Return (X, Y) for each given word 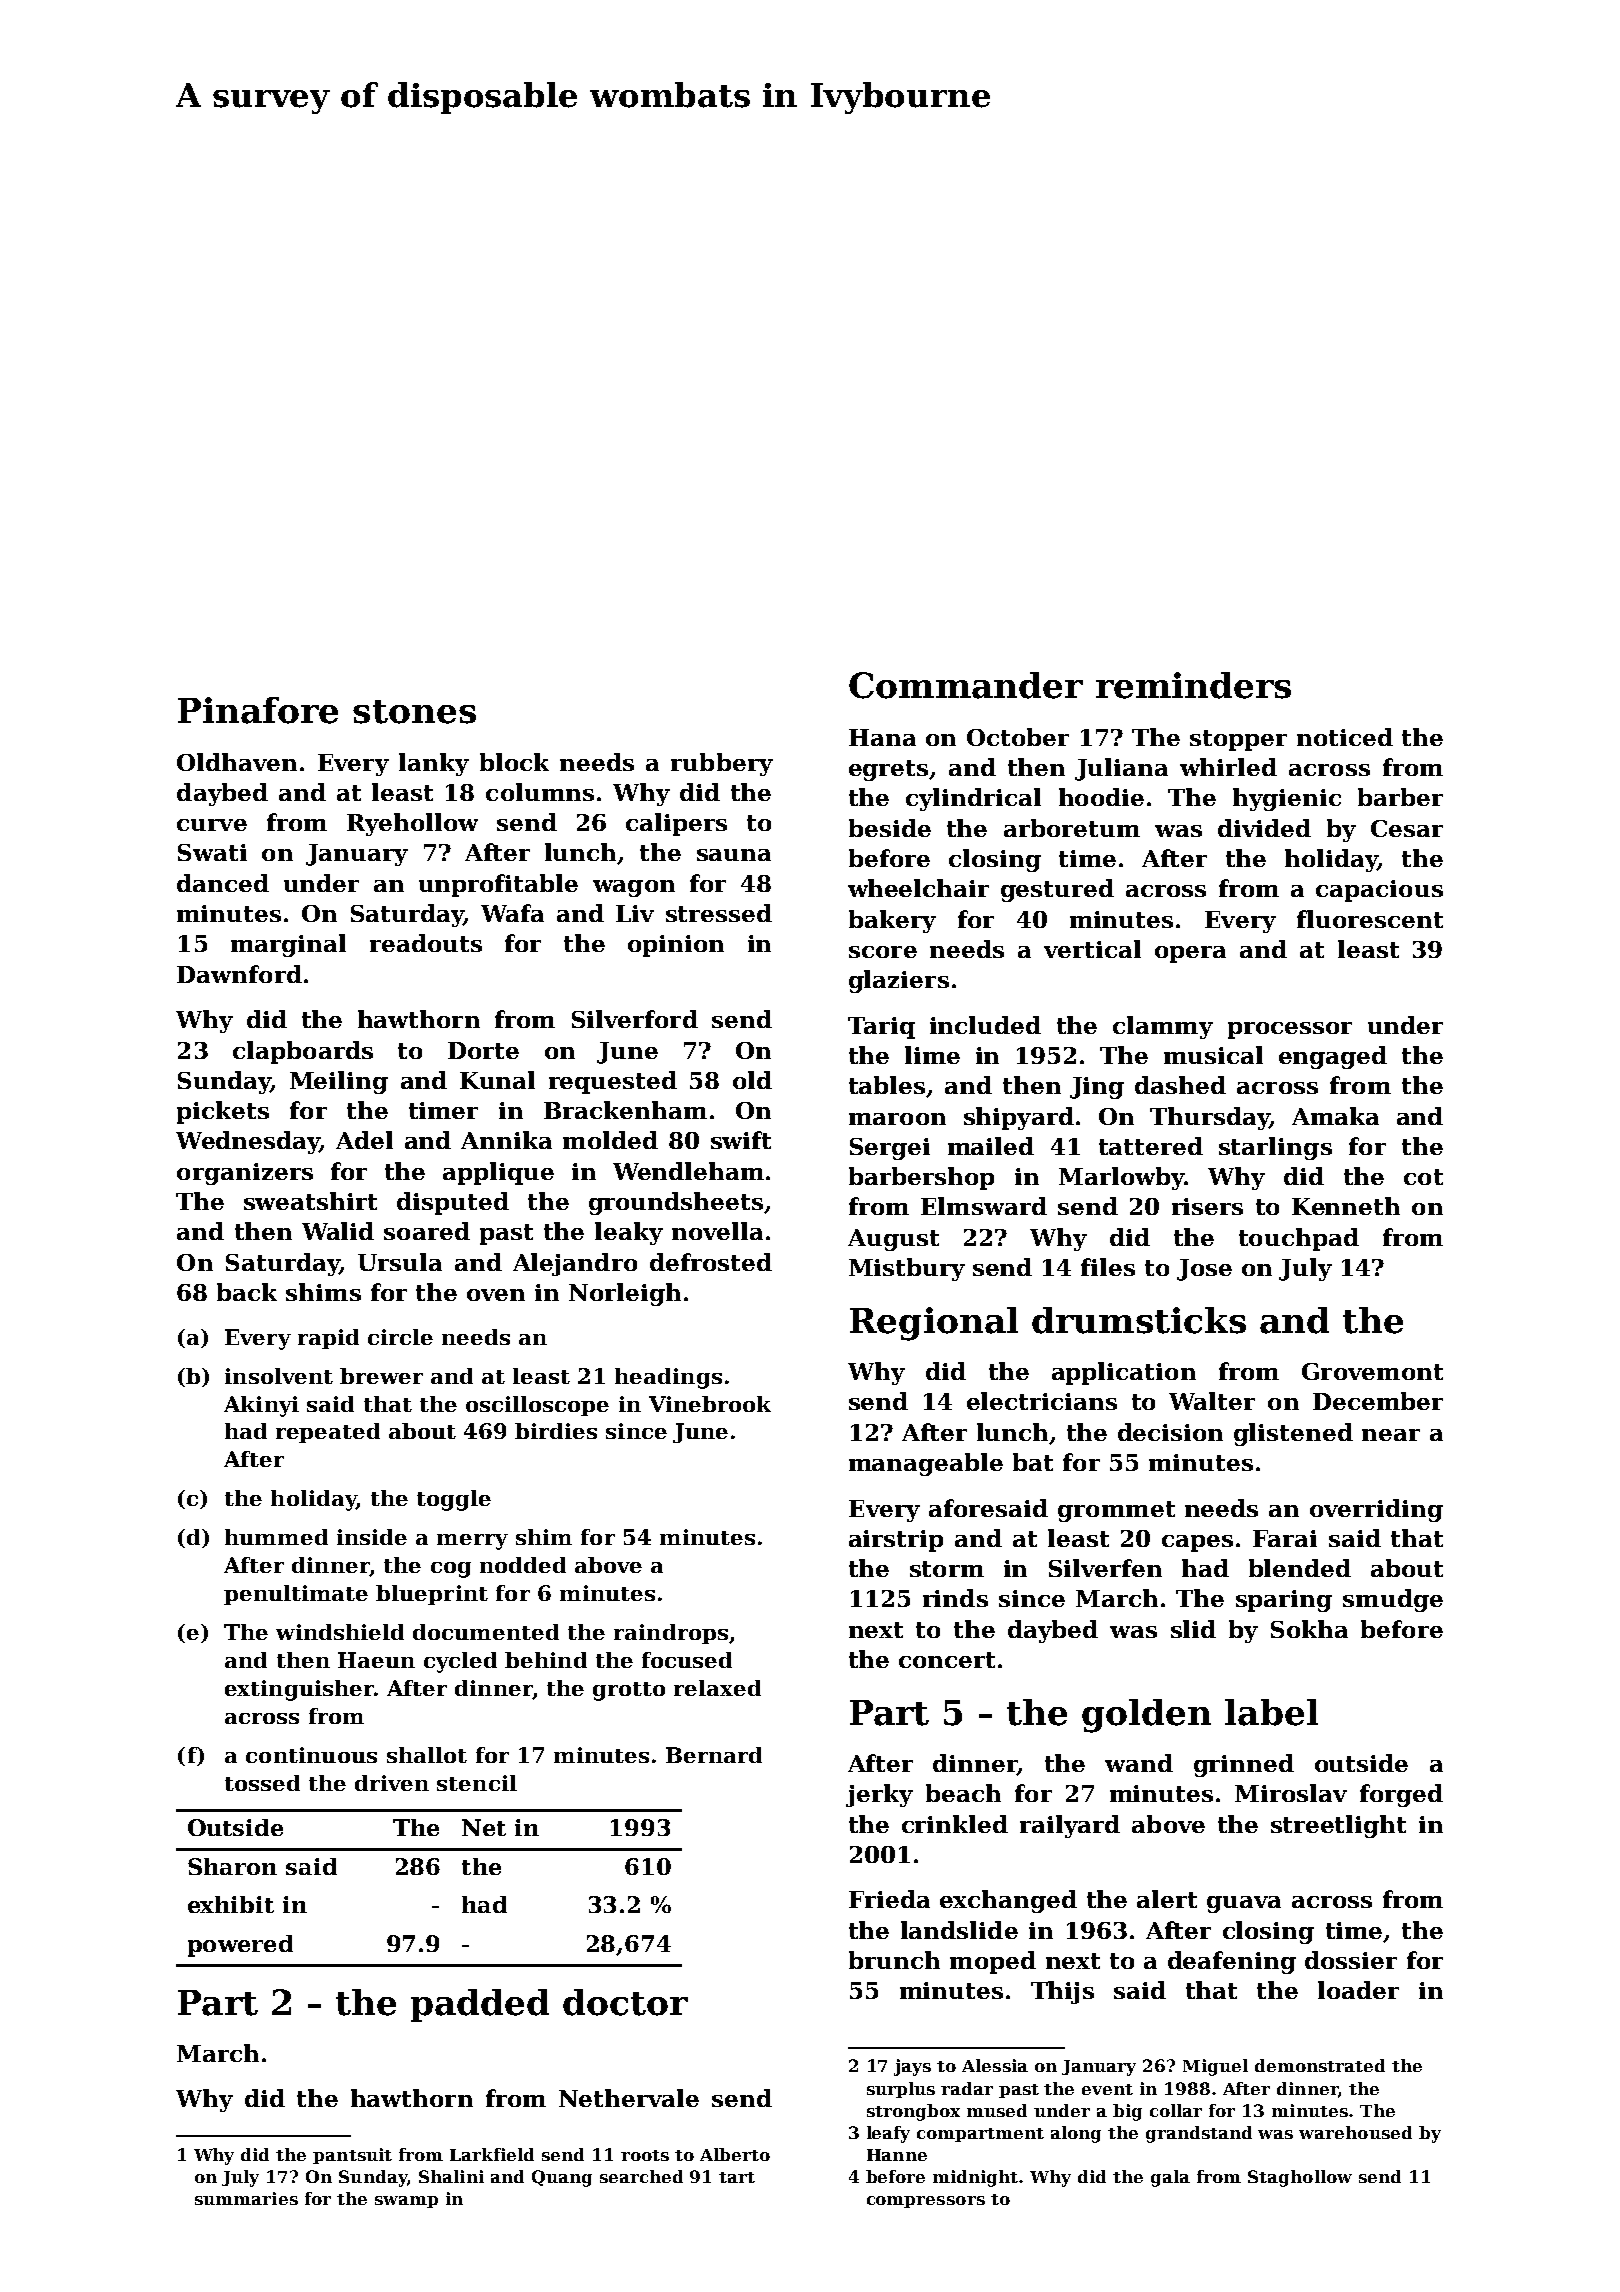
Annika (506, 1140)
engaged (1333, 1057)
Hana (882, 737)
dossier (1351, 1960)
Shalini (451, 2176)
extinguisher (299, 1690)
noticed (1345, 737)
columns (540, 792)
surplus (901, 2090)
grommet (1116, 1511)
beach (963, 1793)
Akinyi (261, 1406)
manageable (926, 1464)
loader (1358, 1990)
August (893, 1240)
